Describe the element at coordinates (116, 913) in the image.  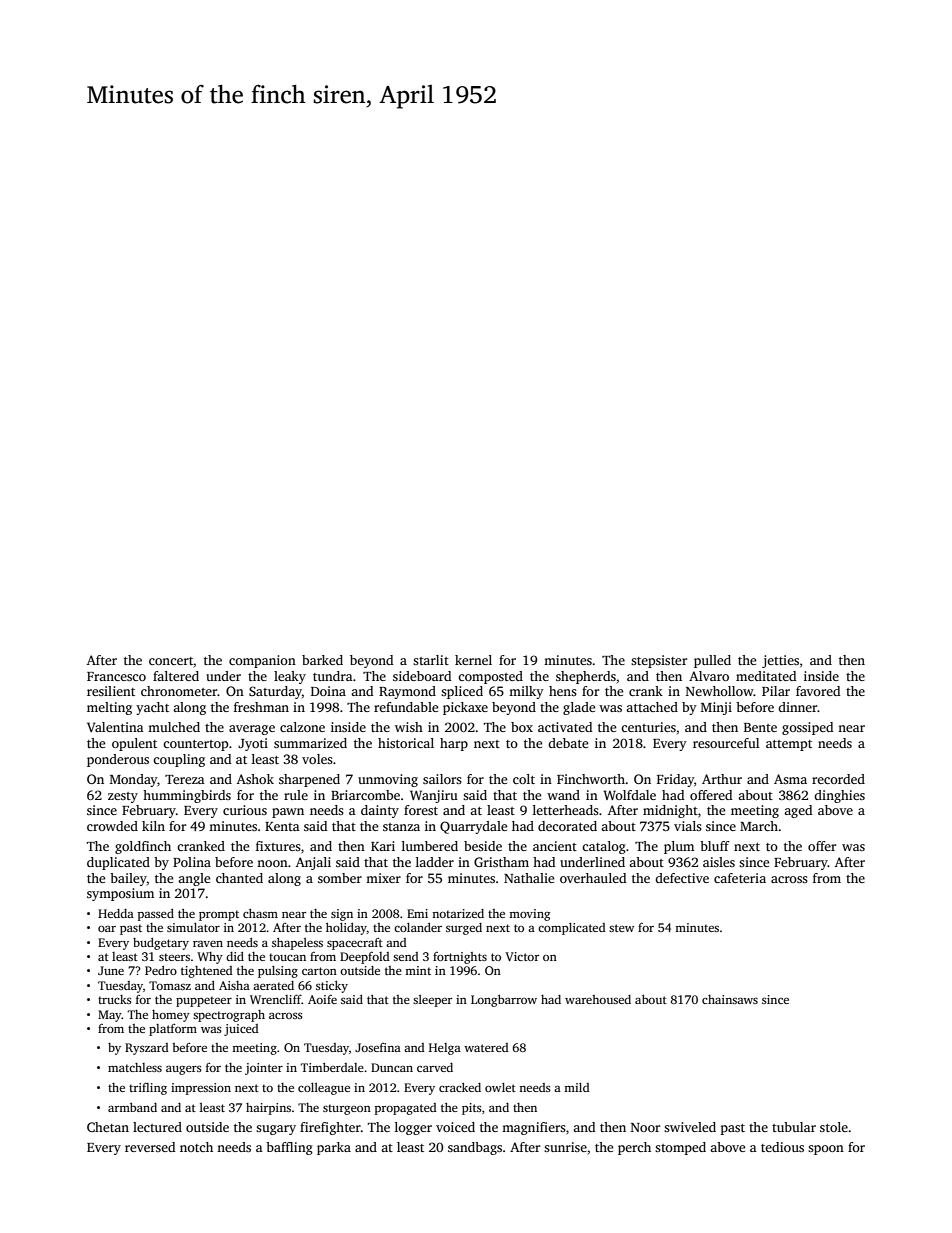
I see `Hedda` at that location.
